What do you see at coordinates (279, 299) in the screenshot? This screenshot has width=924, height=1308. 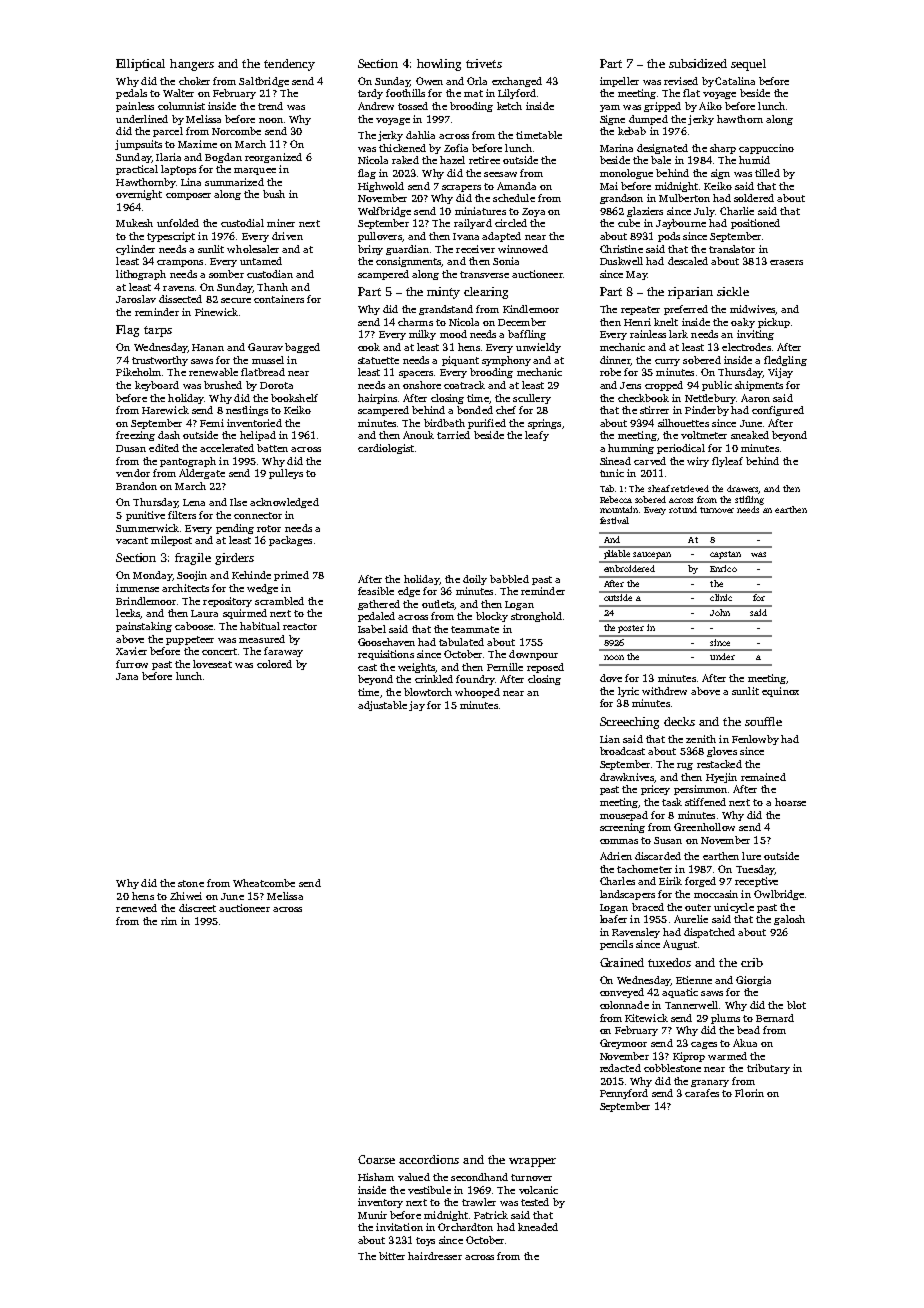 I see `containers` at bounding box center [279, 299].
